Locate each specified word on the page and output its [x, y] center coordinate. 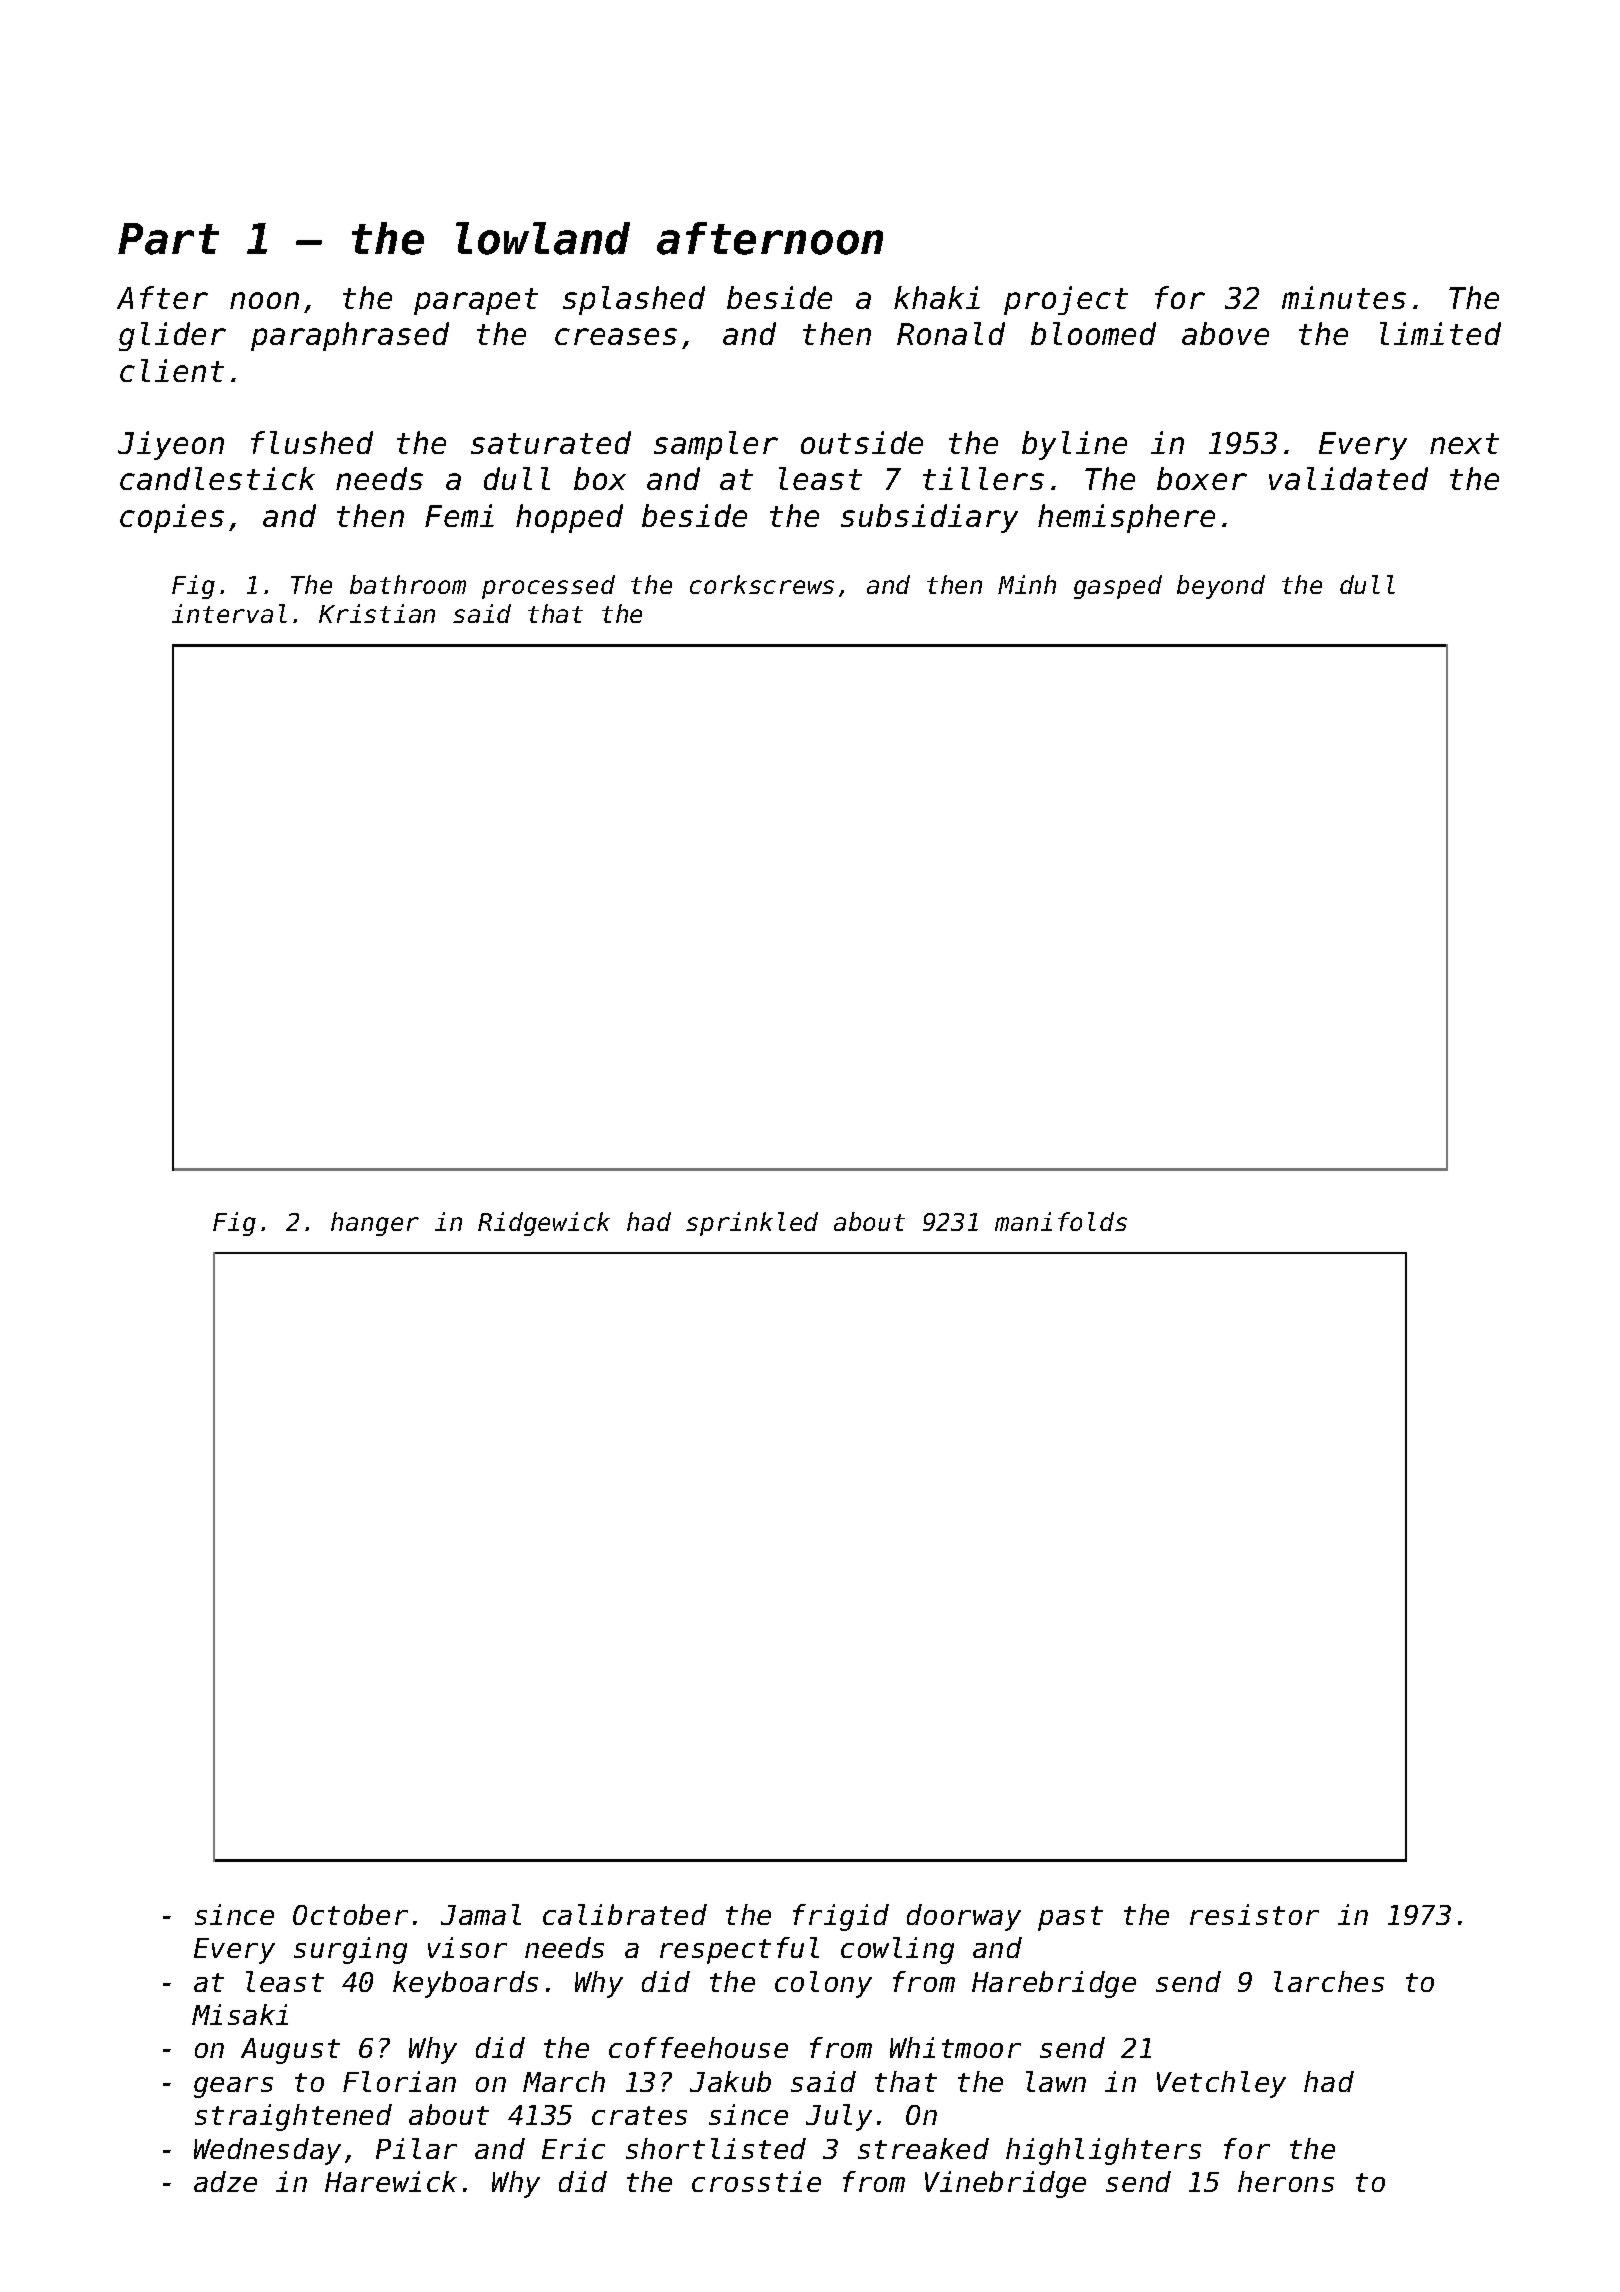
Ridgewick [544, 1224]
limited [1440, 333]
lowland [543, 238]
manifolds [1061, 1221]
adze [225, 2181]
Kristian [377, 613]
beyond [1221, 587]
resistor [1254, 1914]
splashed [634, 300]
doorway [964, 1917]
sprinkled [752, 1224]
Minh [1027, 584]
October [350, 1914]
